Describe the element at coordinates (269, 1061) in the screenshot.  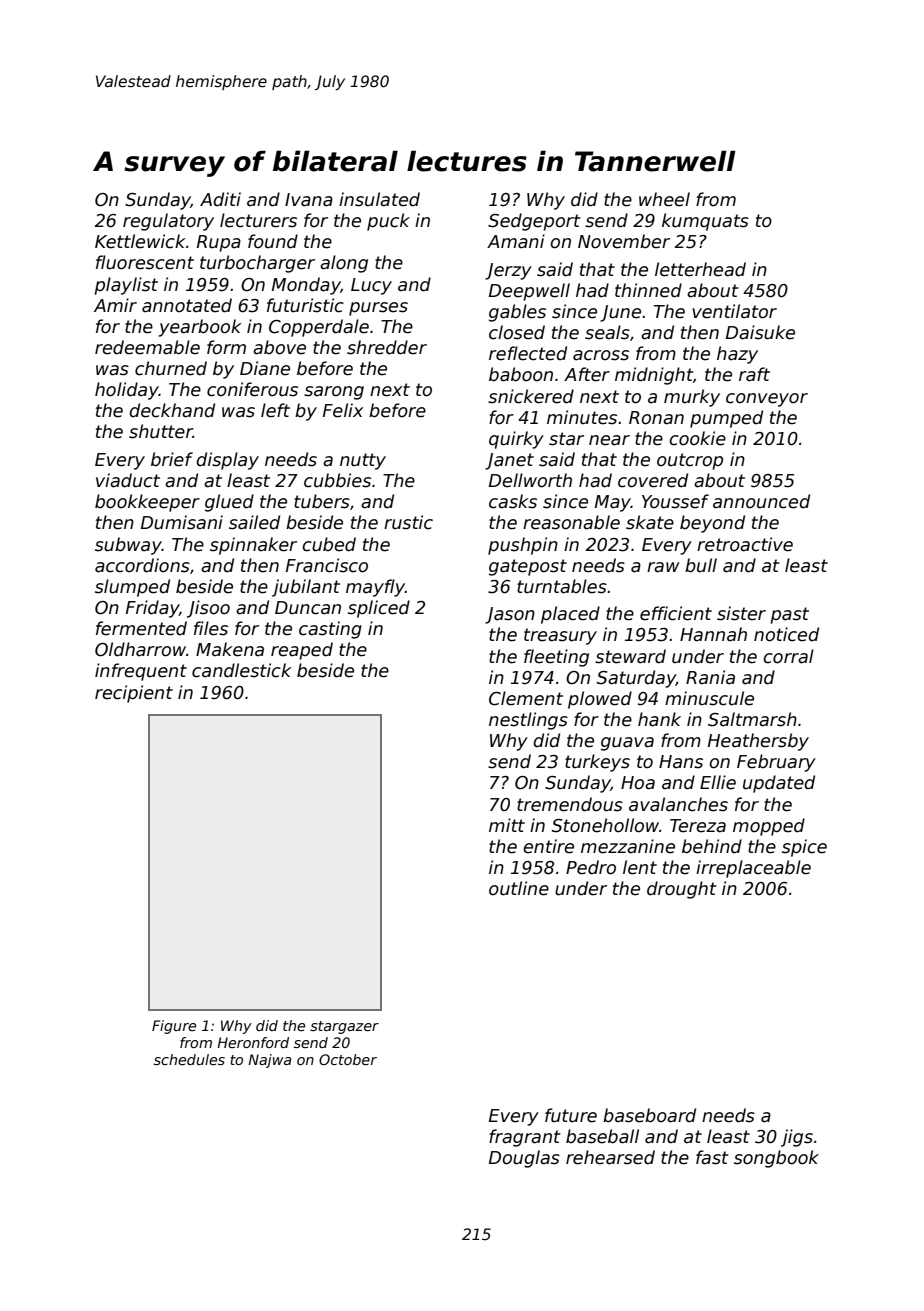
I see `Najwa` at that location.
